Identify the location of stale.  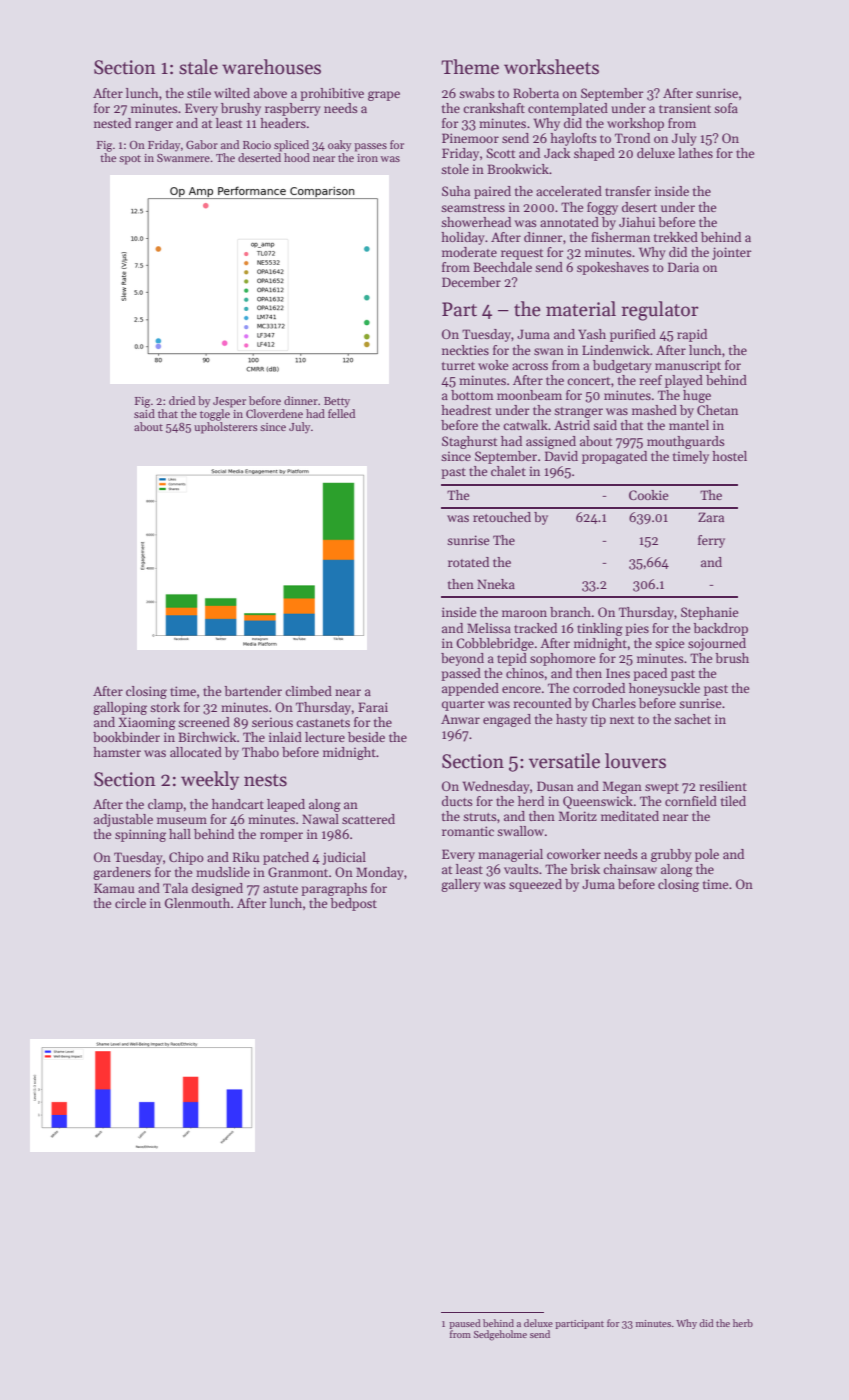
(198, 67).
